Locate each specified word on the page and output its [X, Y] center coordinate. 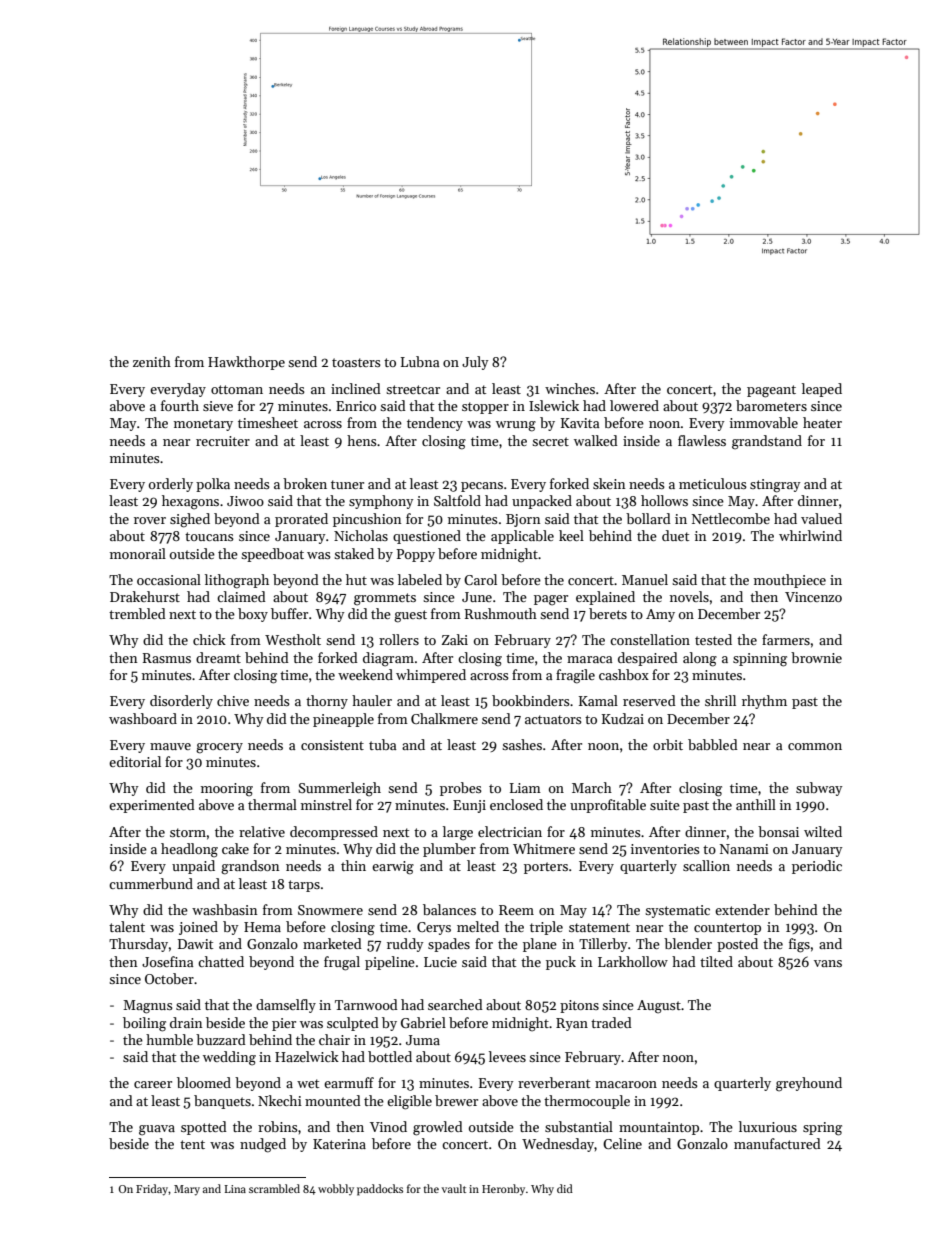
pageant [771, 391]
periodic [817, 867]
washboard [143, 718]
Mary [187, 1190]
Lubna [420, 361]
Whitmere [544, 848]
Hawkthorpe [246, 363]
